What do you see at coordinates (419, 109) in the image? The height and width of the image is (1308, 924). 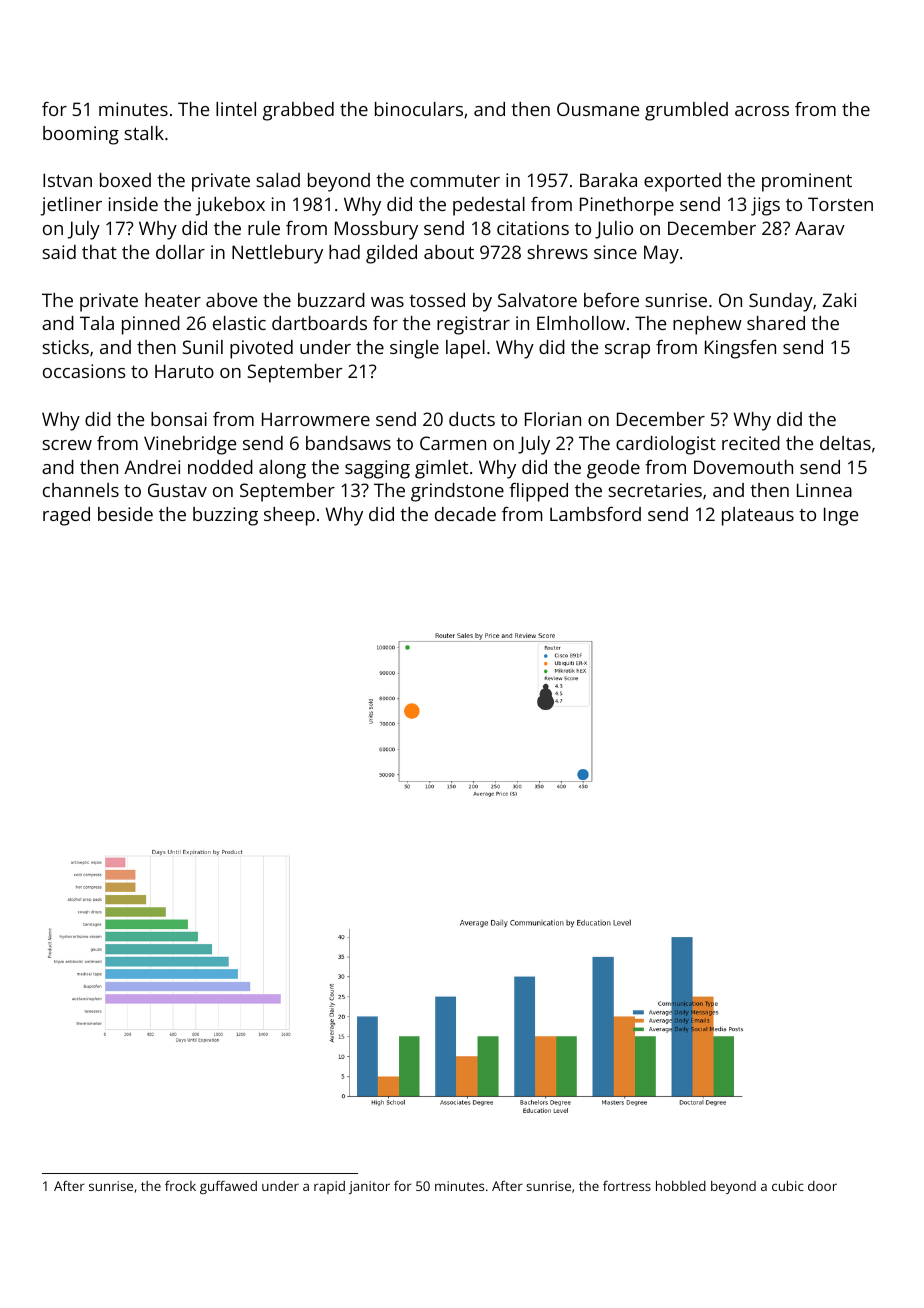 I see `binoculars` at bounding box center [419, 109].
